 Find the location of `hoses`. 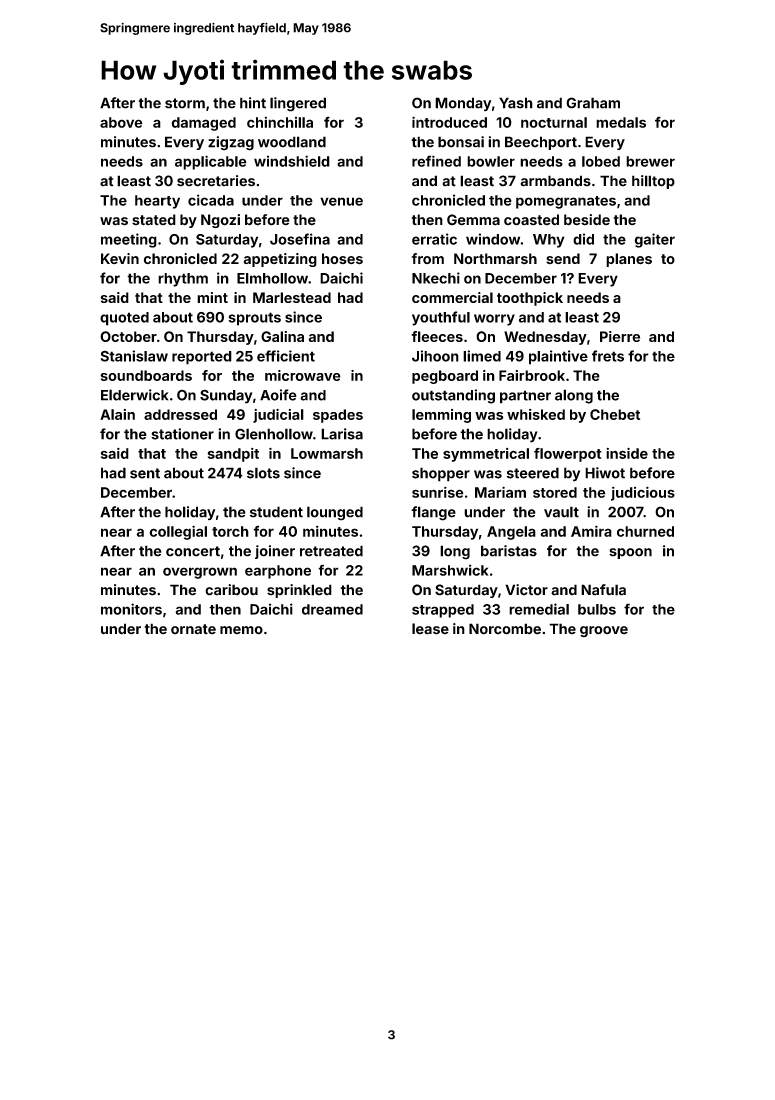

hoses is located at coordinates (342, 259).
